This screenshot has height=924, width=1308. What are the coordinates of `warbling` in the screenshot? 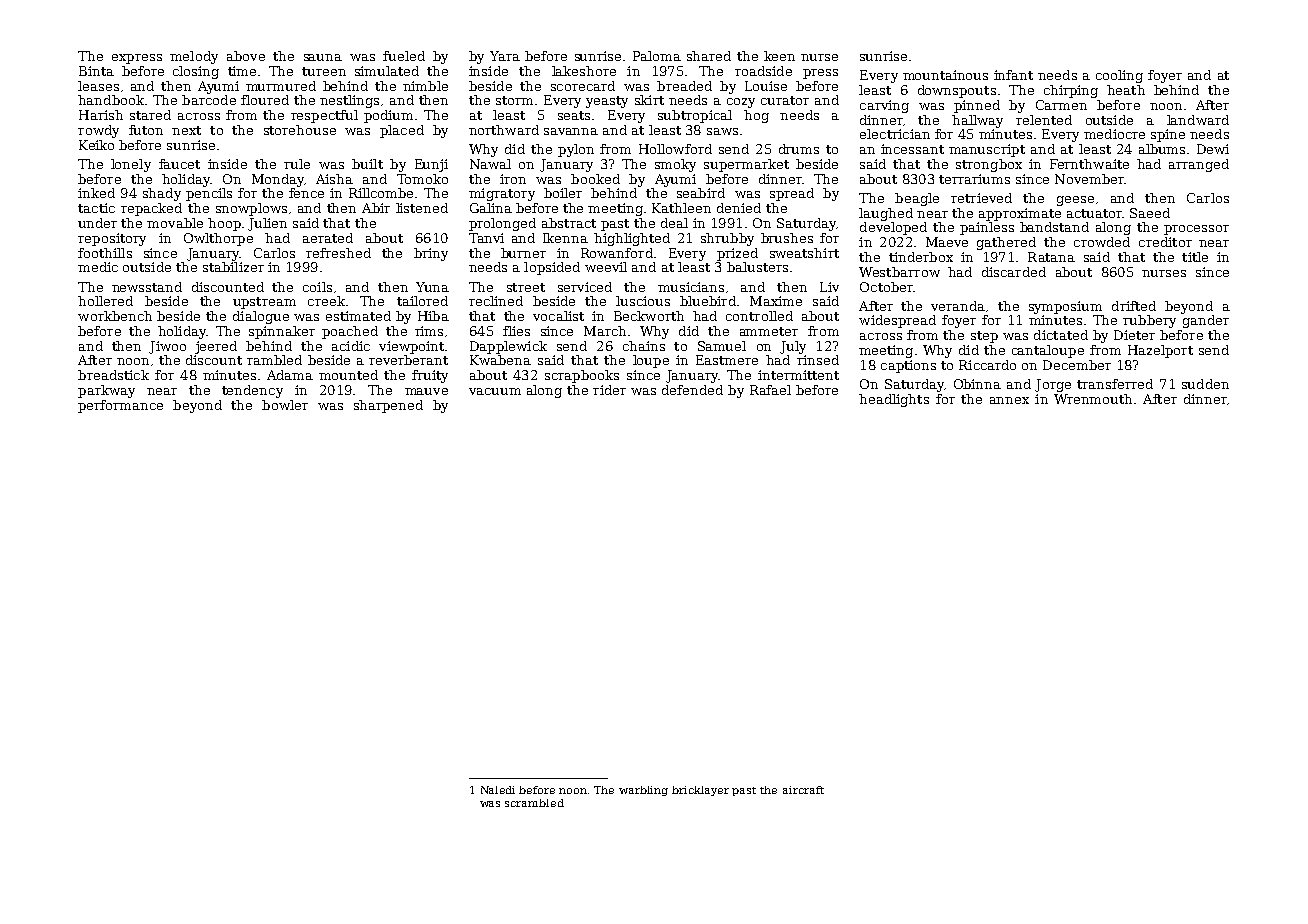 It's located at (643, 791).
